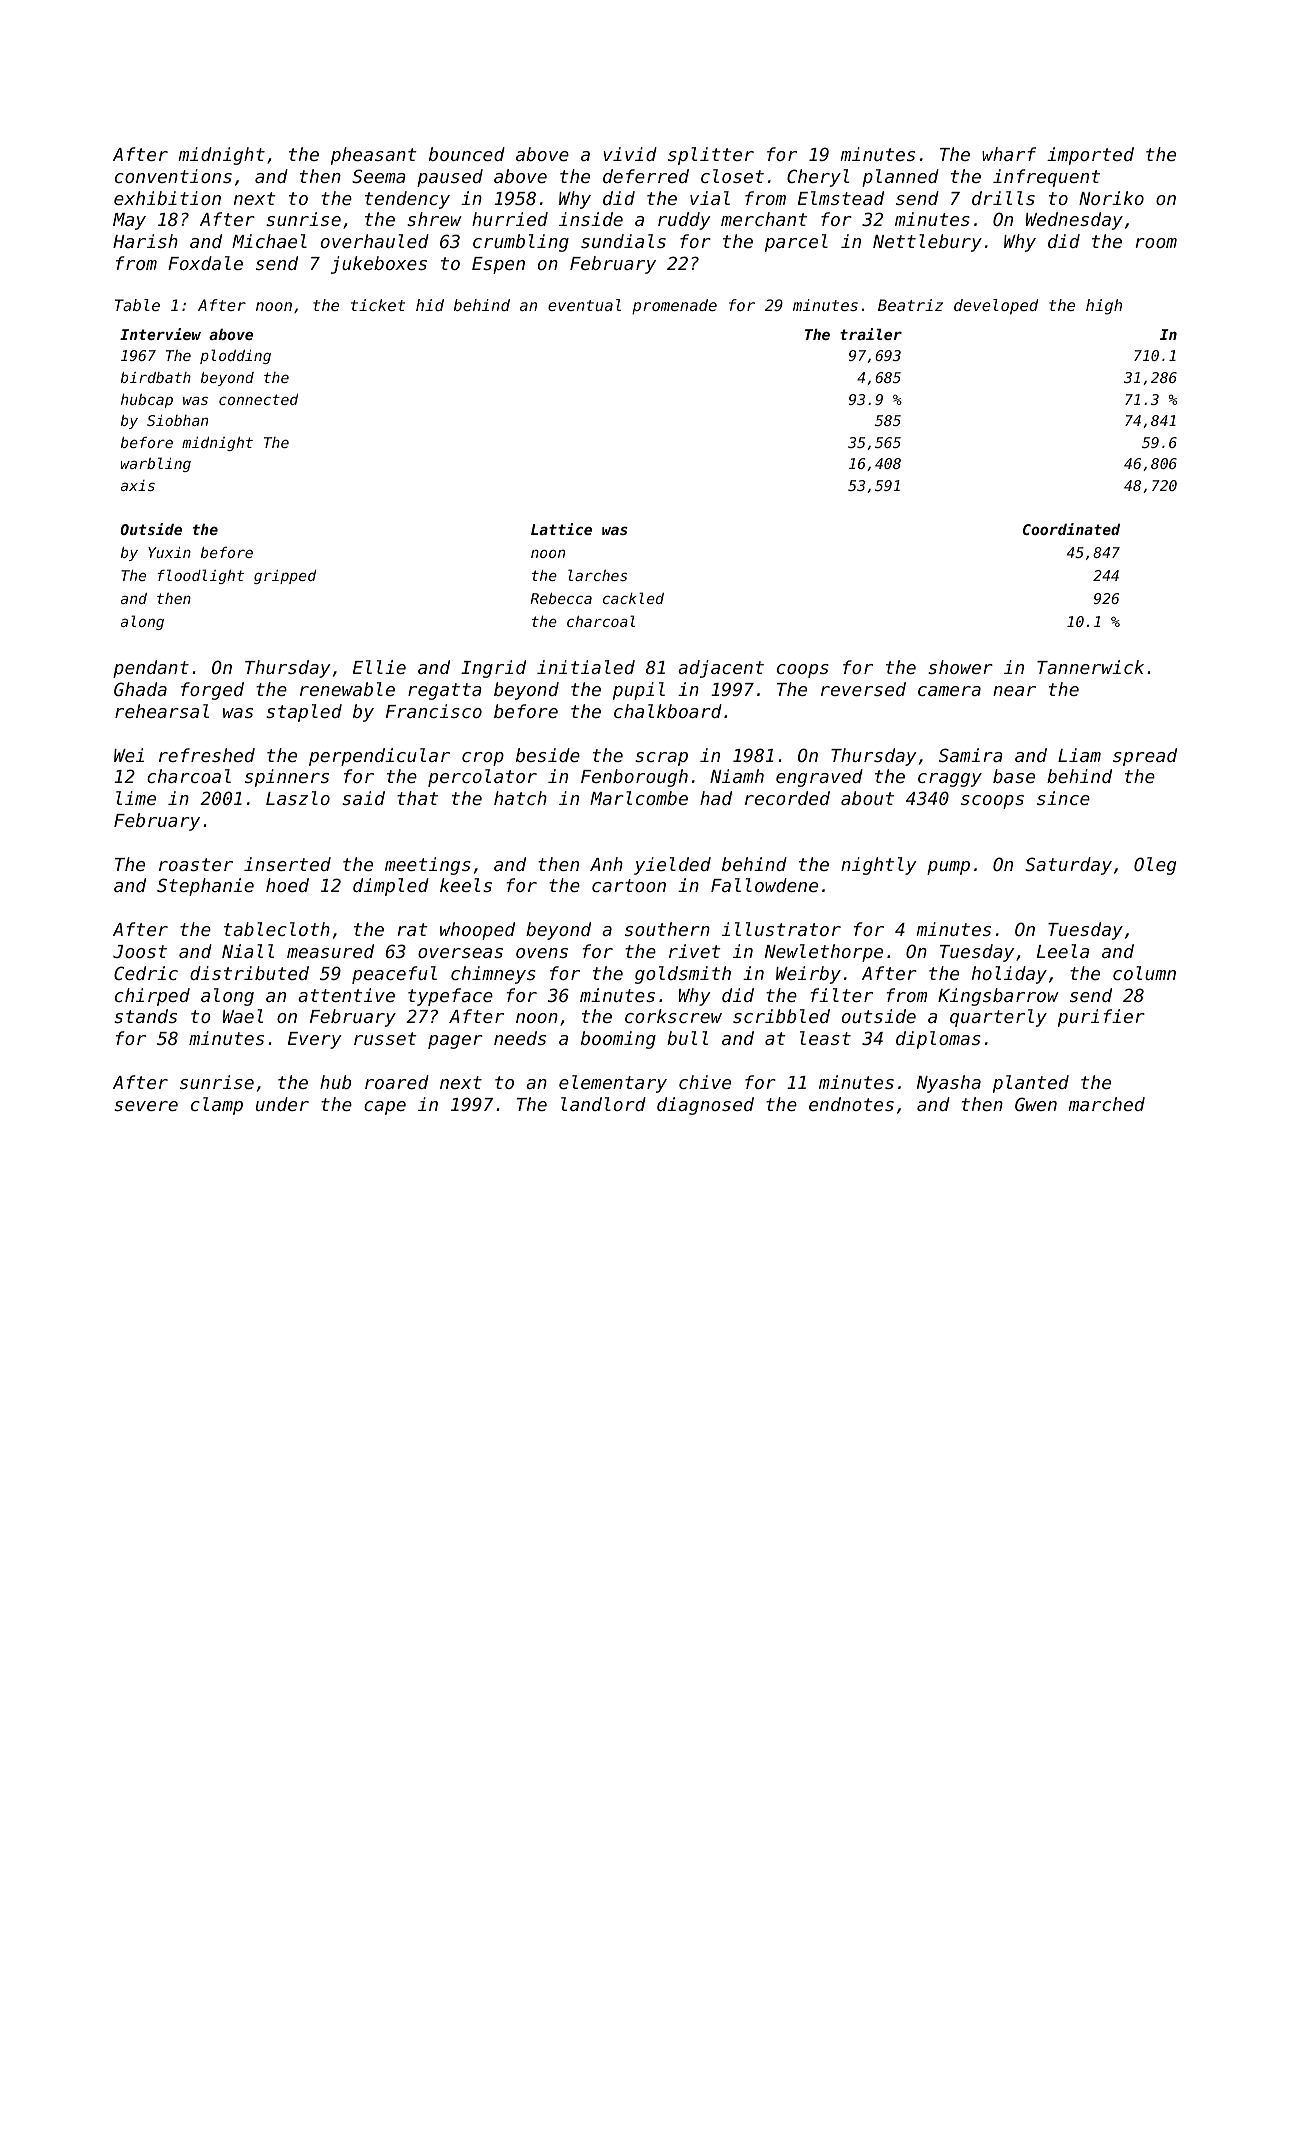 This page has height=2138, width=1298. What do you see at coordinates (1063, 798) in the page?
I see `since` at bounding box center [1063, 798].
